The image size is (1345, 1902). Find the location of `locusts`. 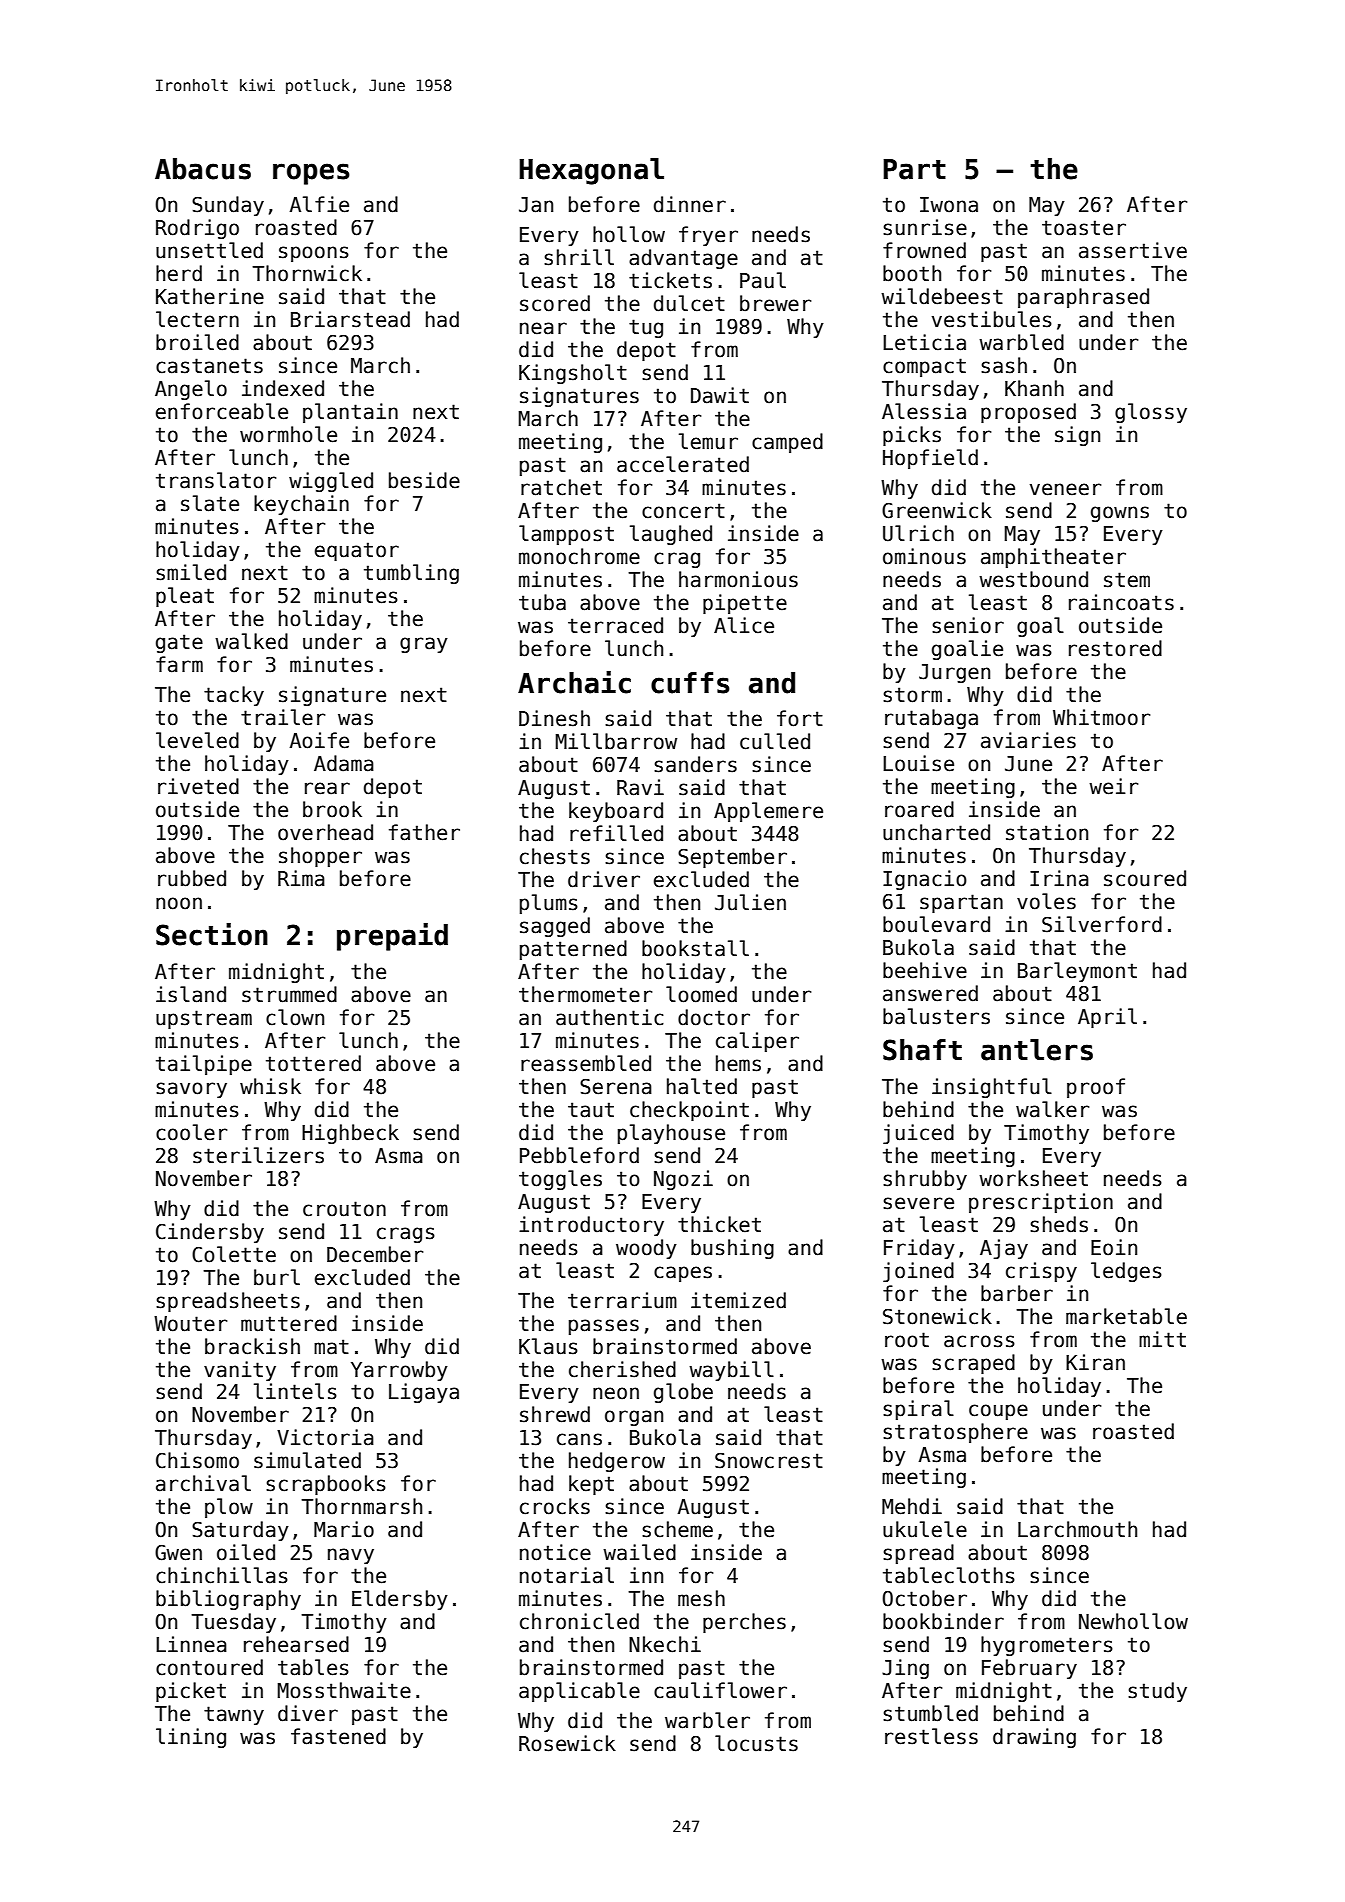

locusts is located at coordinates (756, 1743).
